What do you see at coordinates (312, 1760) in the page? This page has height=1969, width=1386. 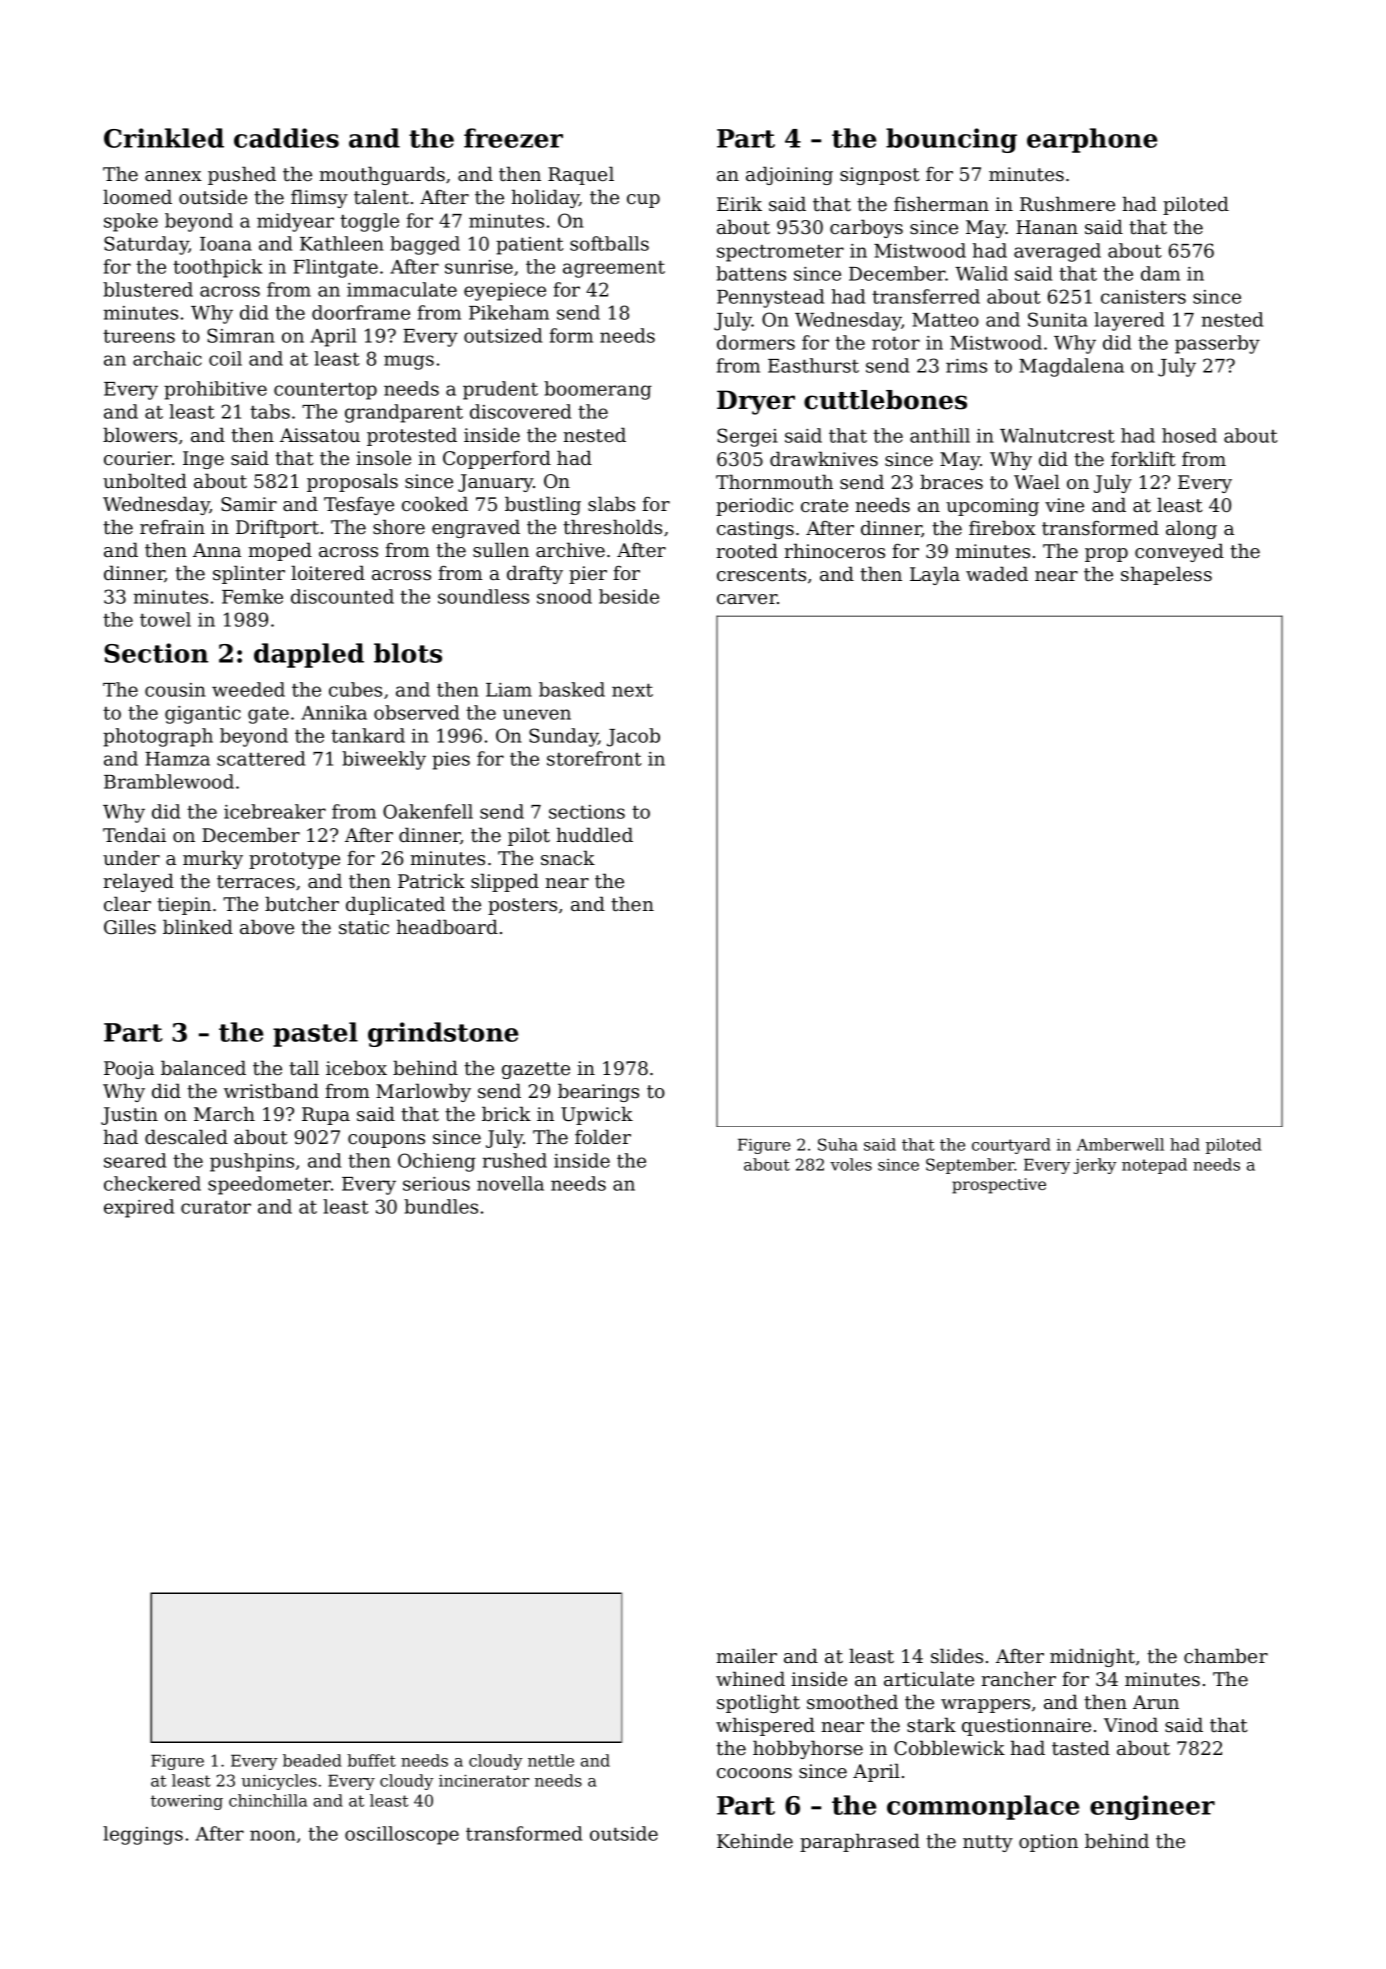 I see `beaded` at bounding box center [312, 1760].
